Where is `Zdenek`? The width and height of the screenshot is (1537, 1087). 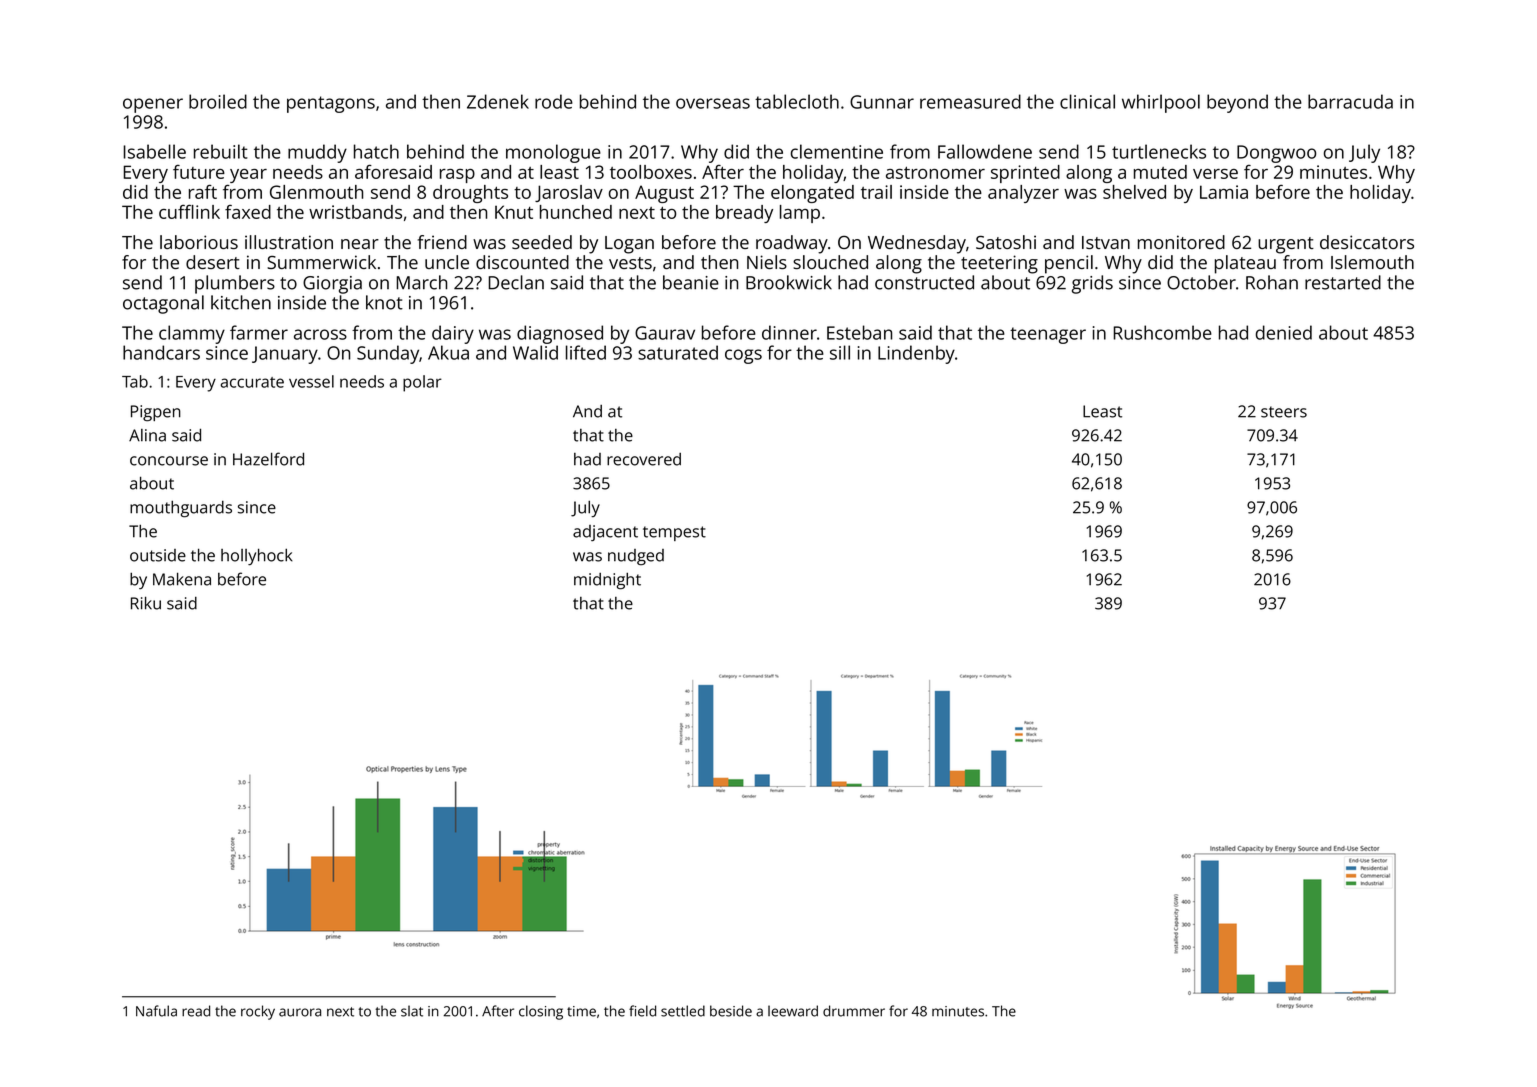 Zdenek is located at coordinates (498, 101).
